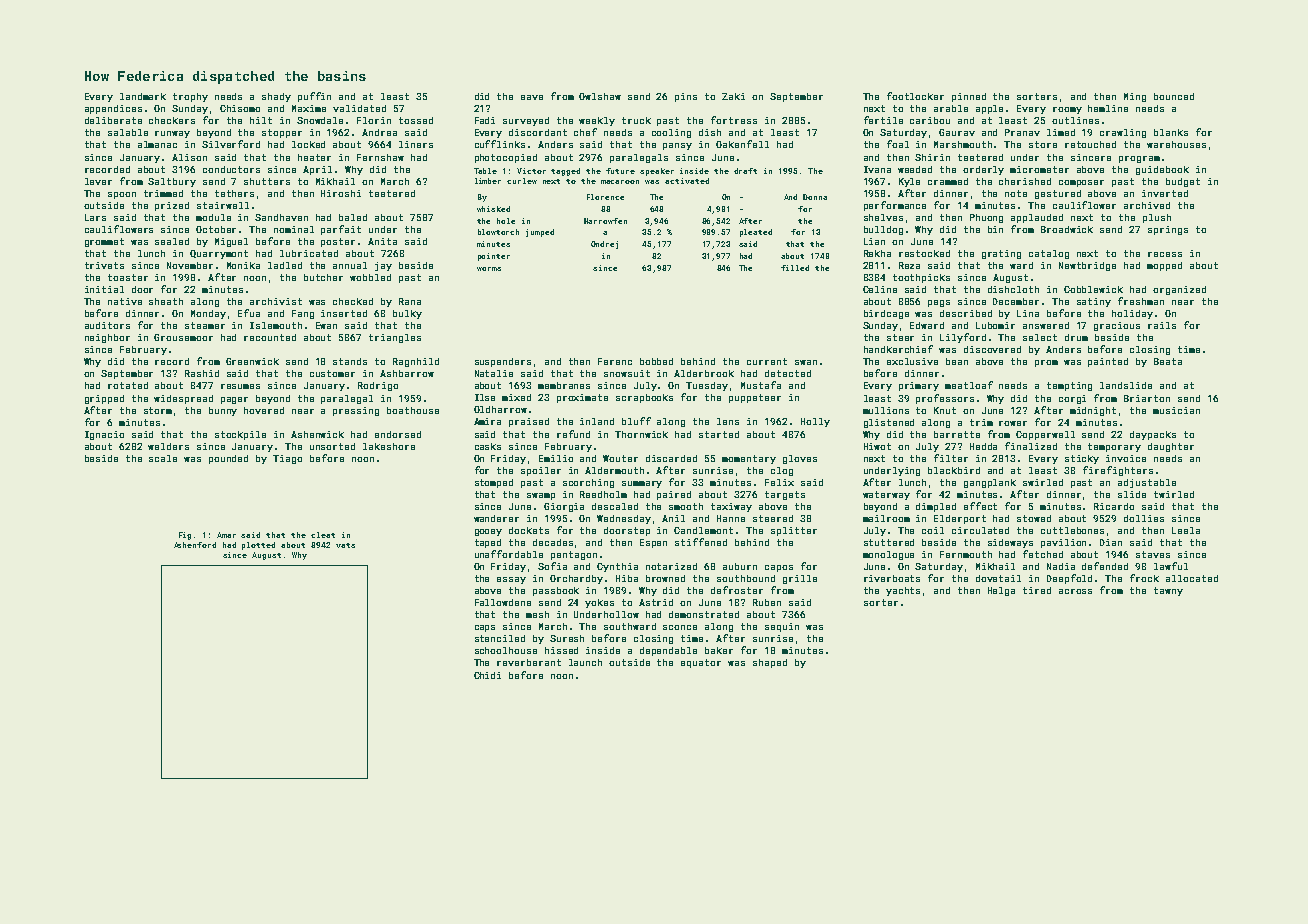 This screenshot has width=1308, height=924. Describe the element at coordinates (190, 97) in the screenshot. I see `trophy` at that location.
